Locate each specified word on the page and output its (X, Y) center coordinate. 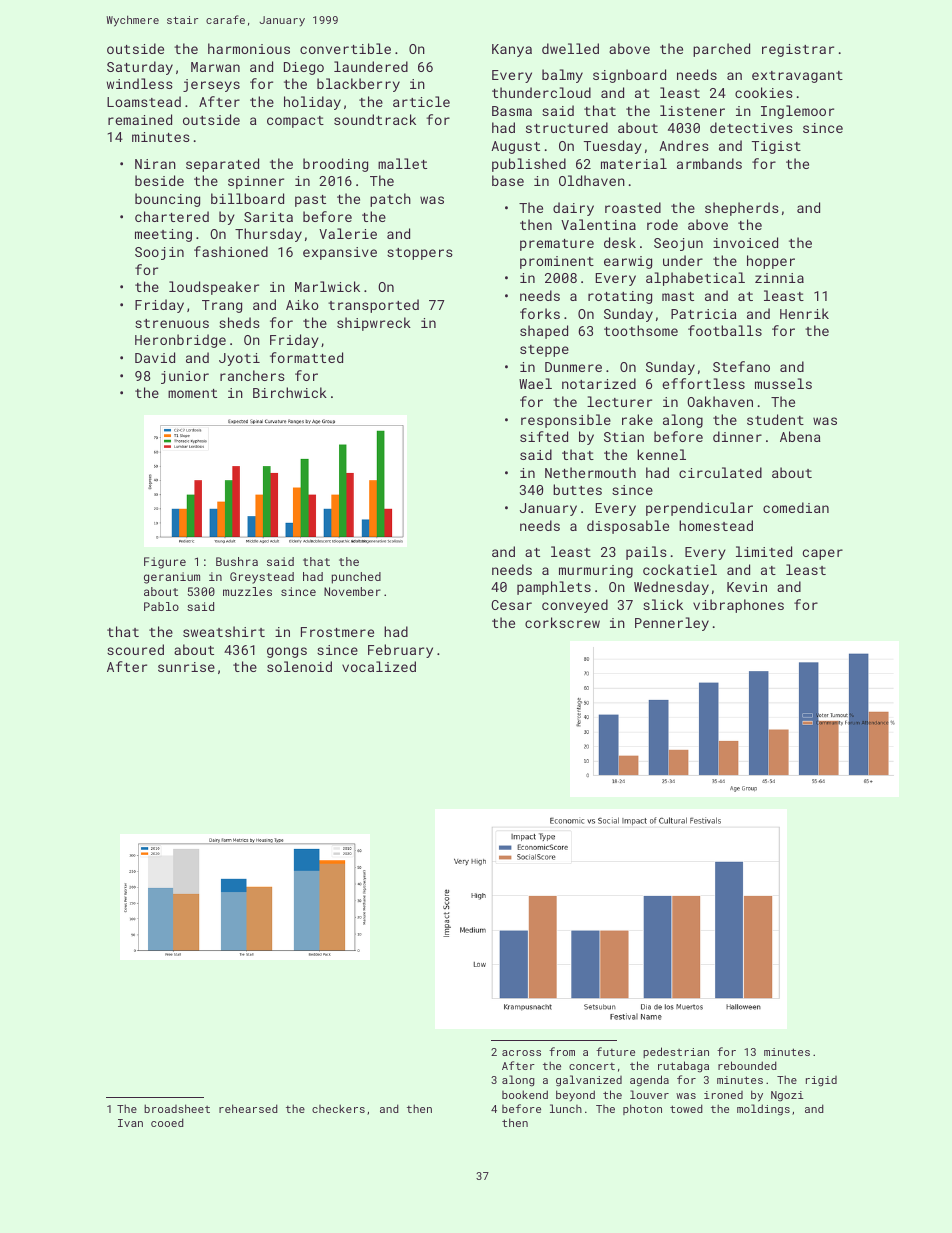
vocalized (379, 666)
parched (721, 50)
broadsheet (177, 1108)
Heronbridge (180, 341)
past (310, 201)
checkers (338, 1108)
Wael (535, 383)
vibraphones (738, 606)
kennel (661, 454)
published (529, 165)
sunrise (186, 667)
